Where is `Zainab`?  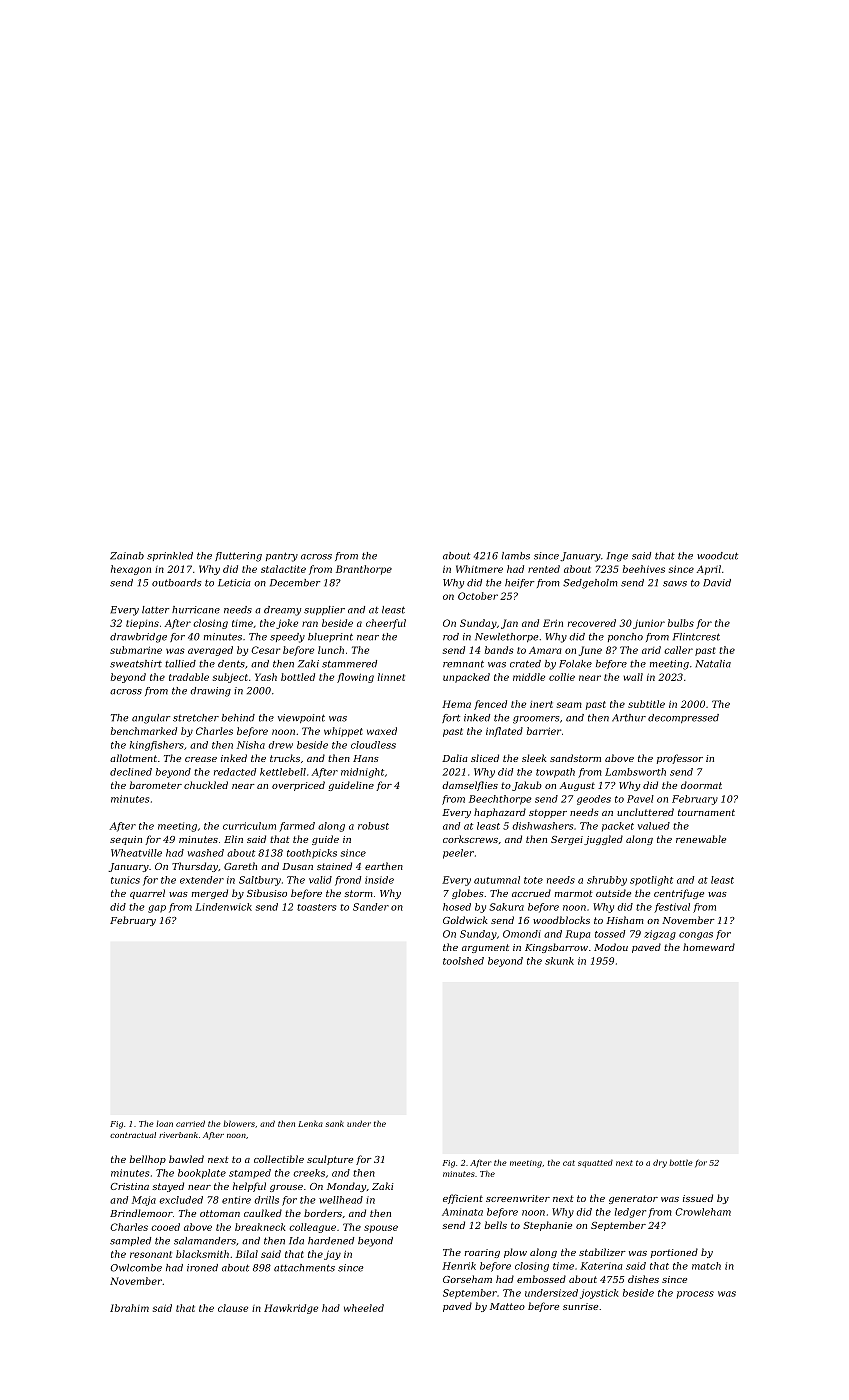
Zainab is located at coordinates (127, 556).
